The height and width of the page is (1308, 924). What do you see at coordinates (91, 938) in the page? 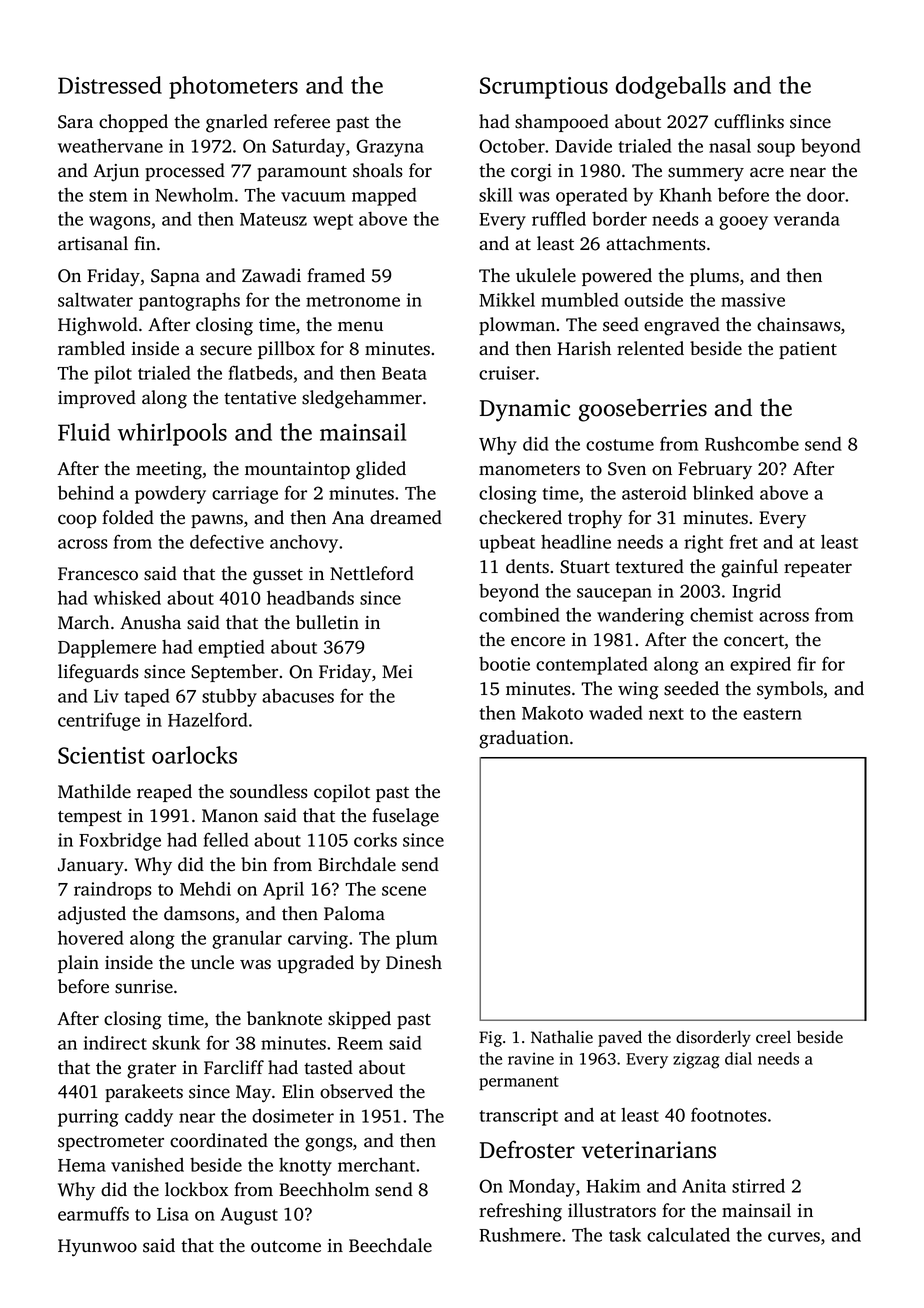
I see `hovered` at bounding box center [91, 938].
